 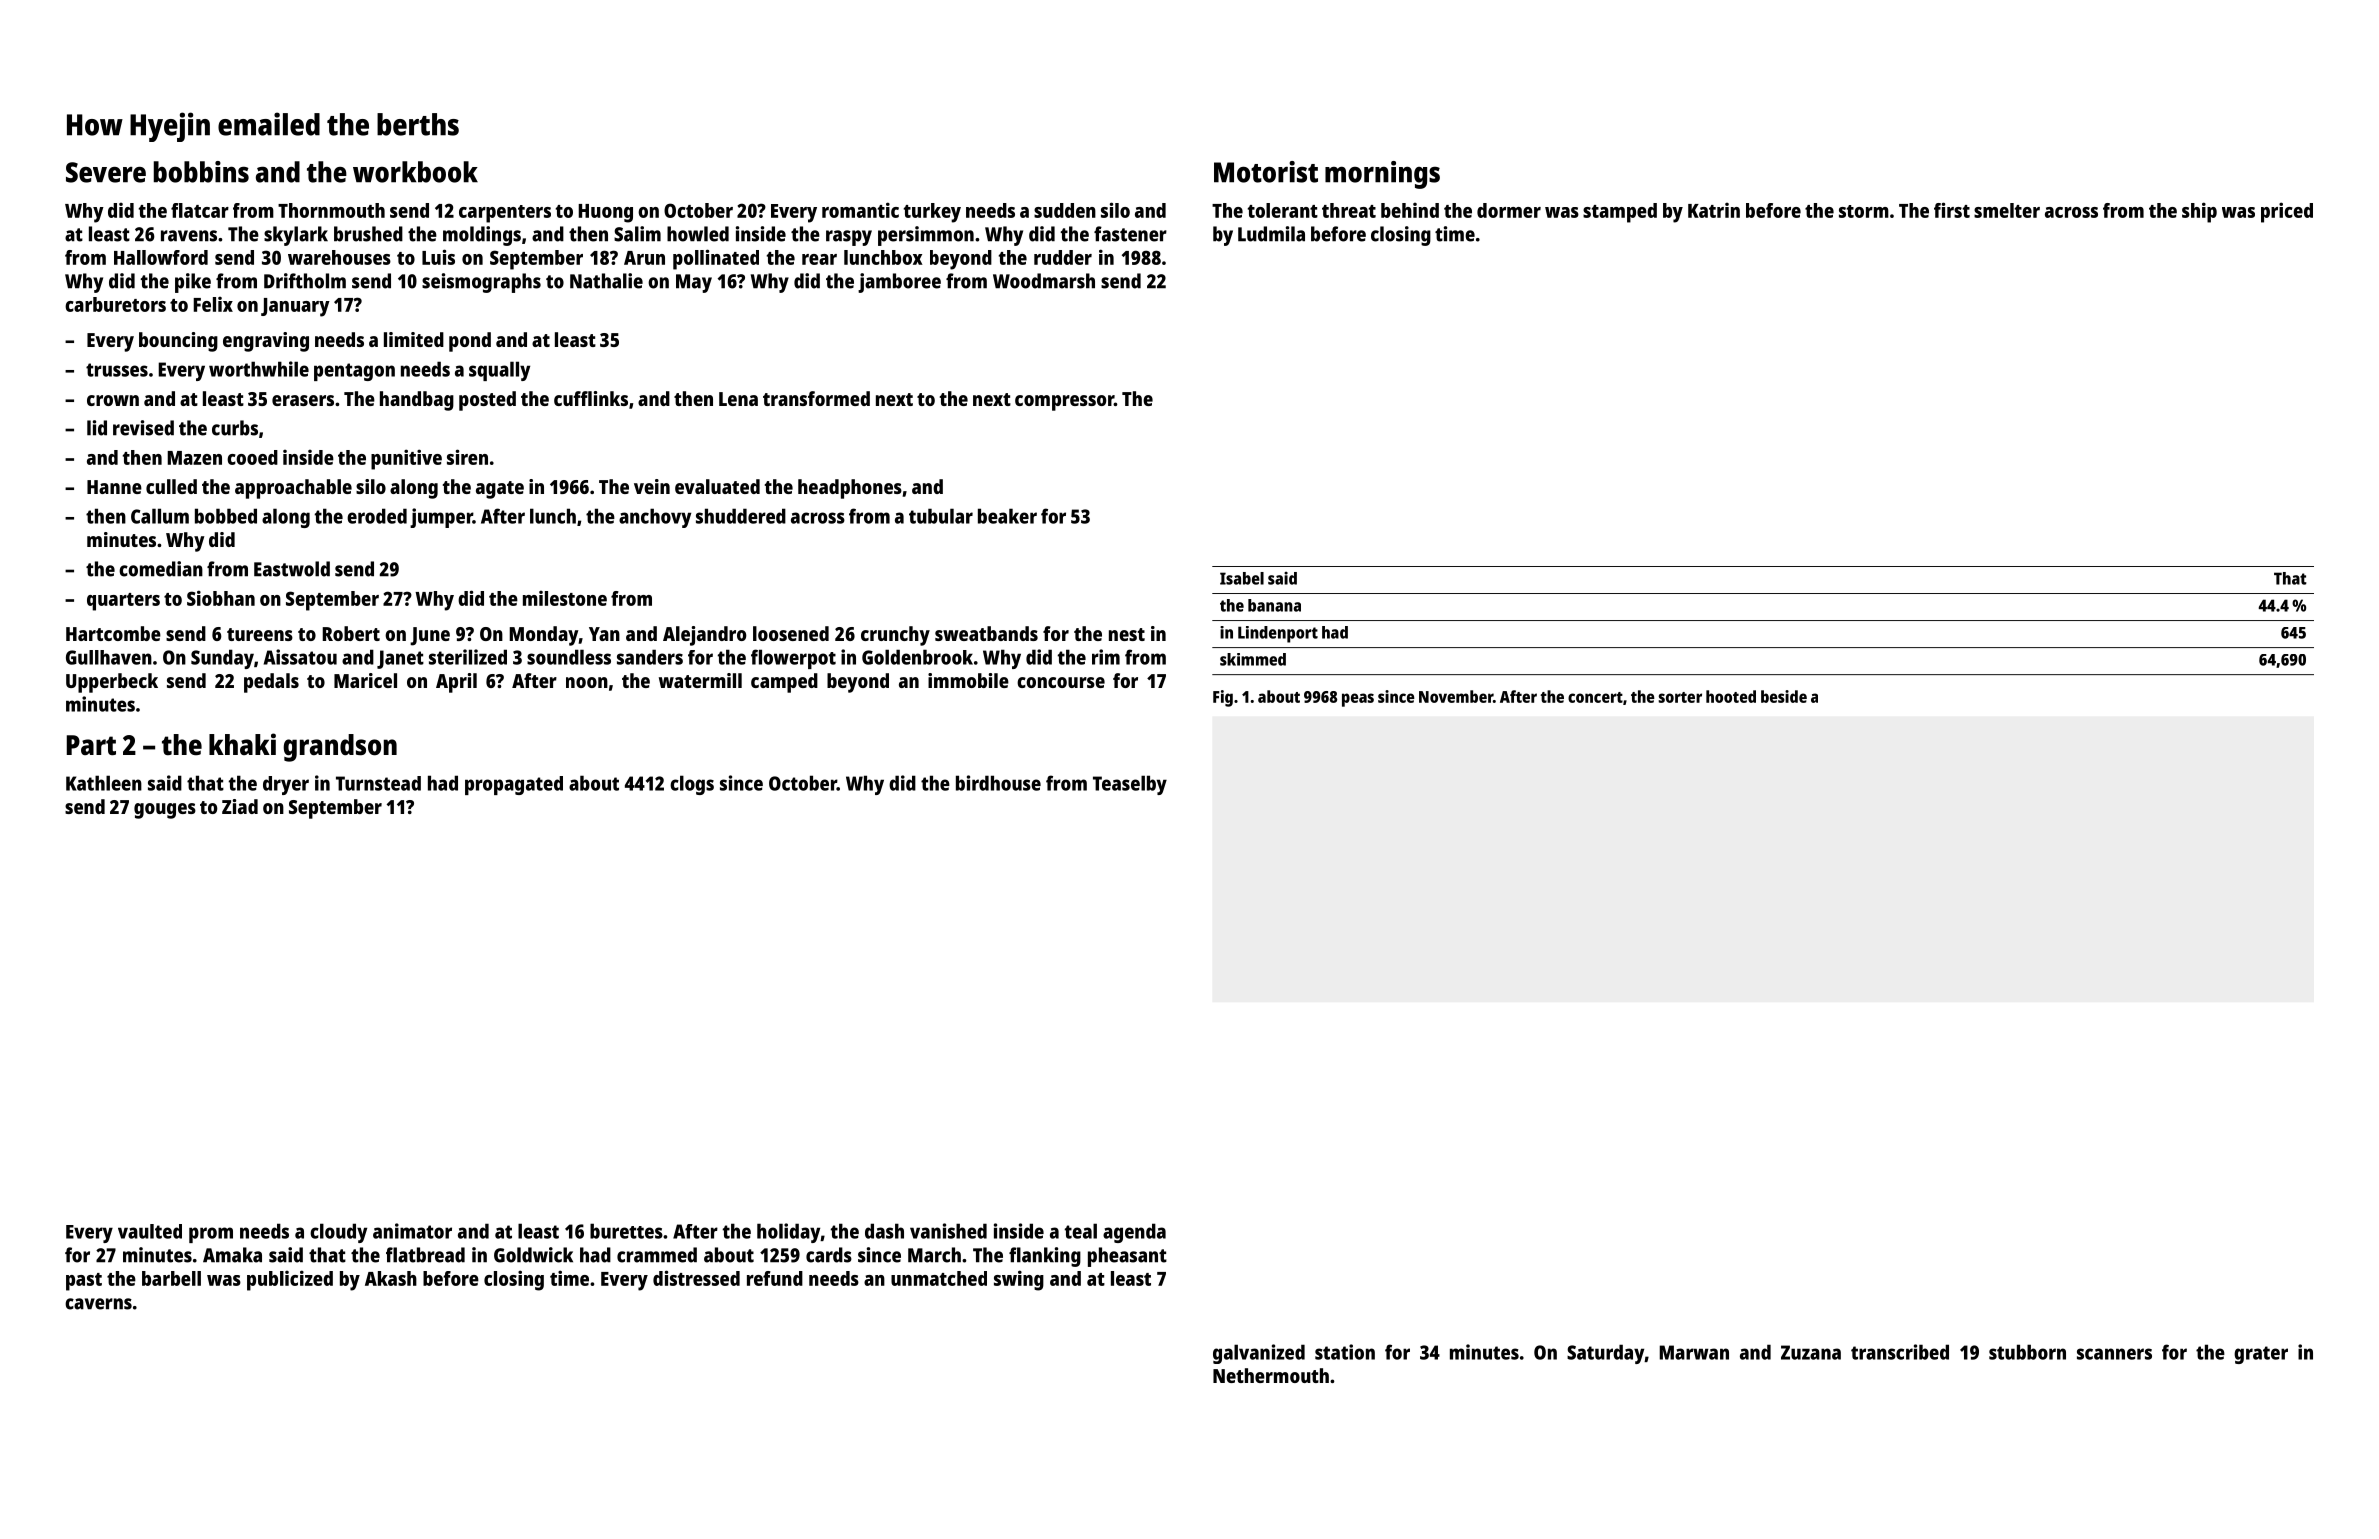 What do you see at coordinates (98, 1304) in the screenshot?
I see `caverns` at bounding box center [98, 1304].
